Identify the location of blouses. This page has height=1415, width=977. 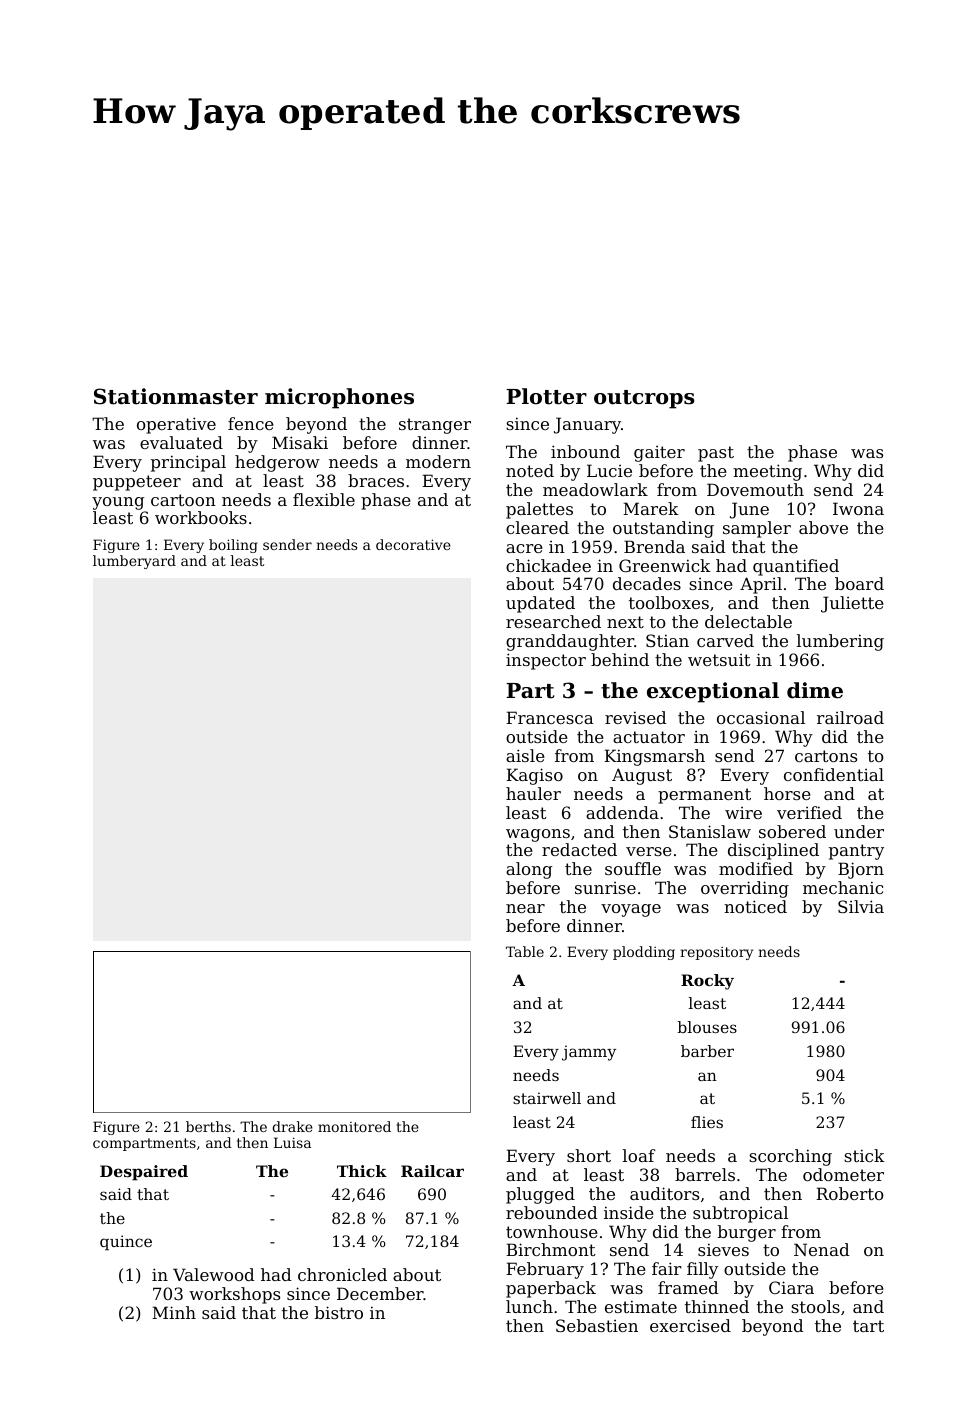
(707, 1027).
